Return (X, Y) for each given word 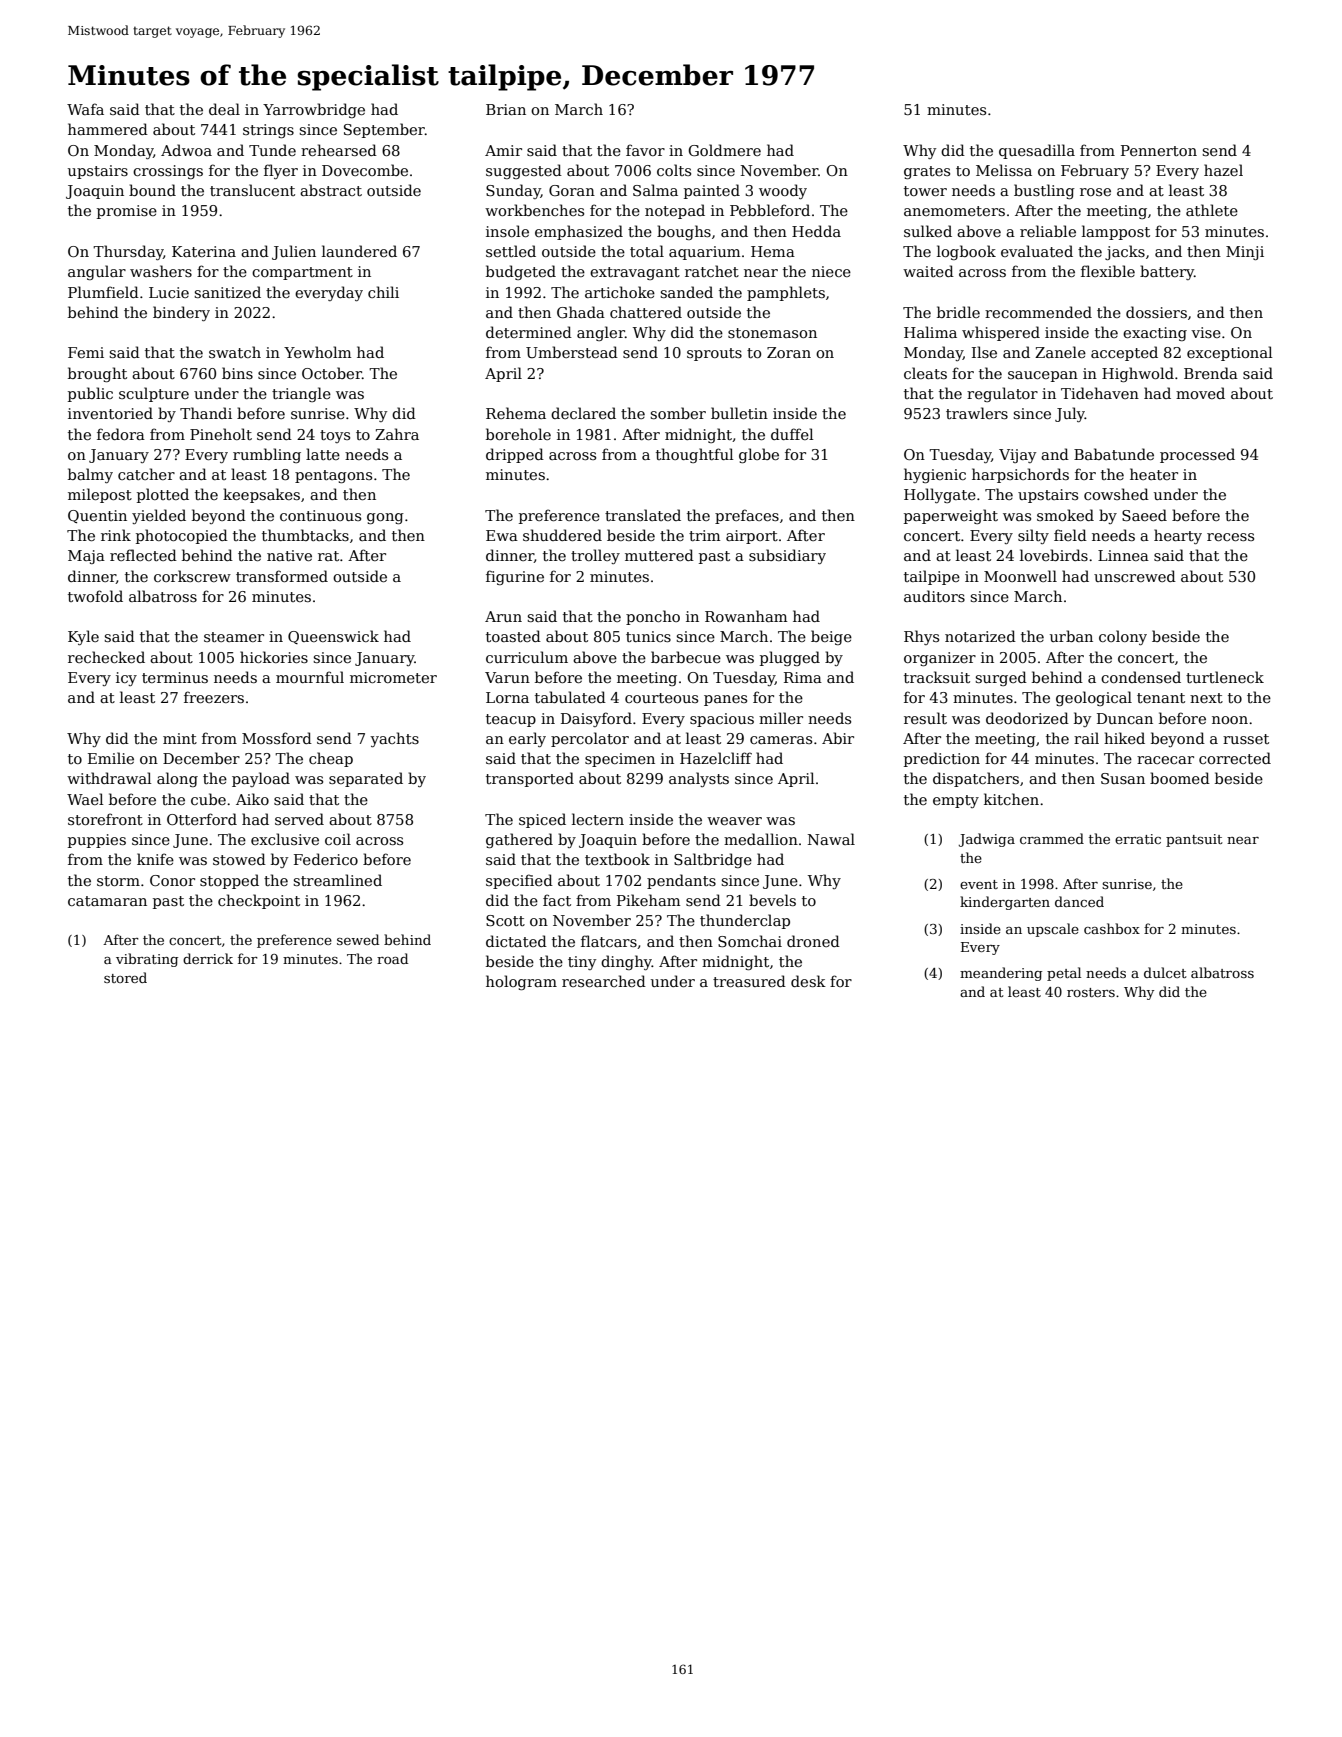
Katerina (204, 251)
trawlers (977, 413)
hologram (521, 982)
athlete (1212, 210)
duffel (792, 434)
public (90, 394)
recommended (1038, 312)
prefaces (747, 516)
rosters (1091, 992)
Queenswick (333, 637)
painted (712, 191)
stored (125, 977)
